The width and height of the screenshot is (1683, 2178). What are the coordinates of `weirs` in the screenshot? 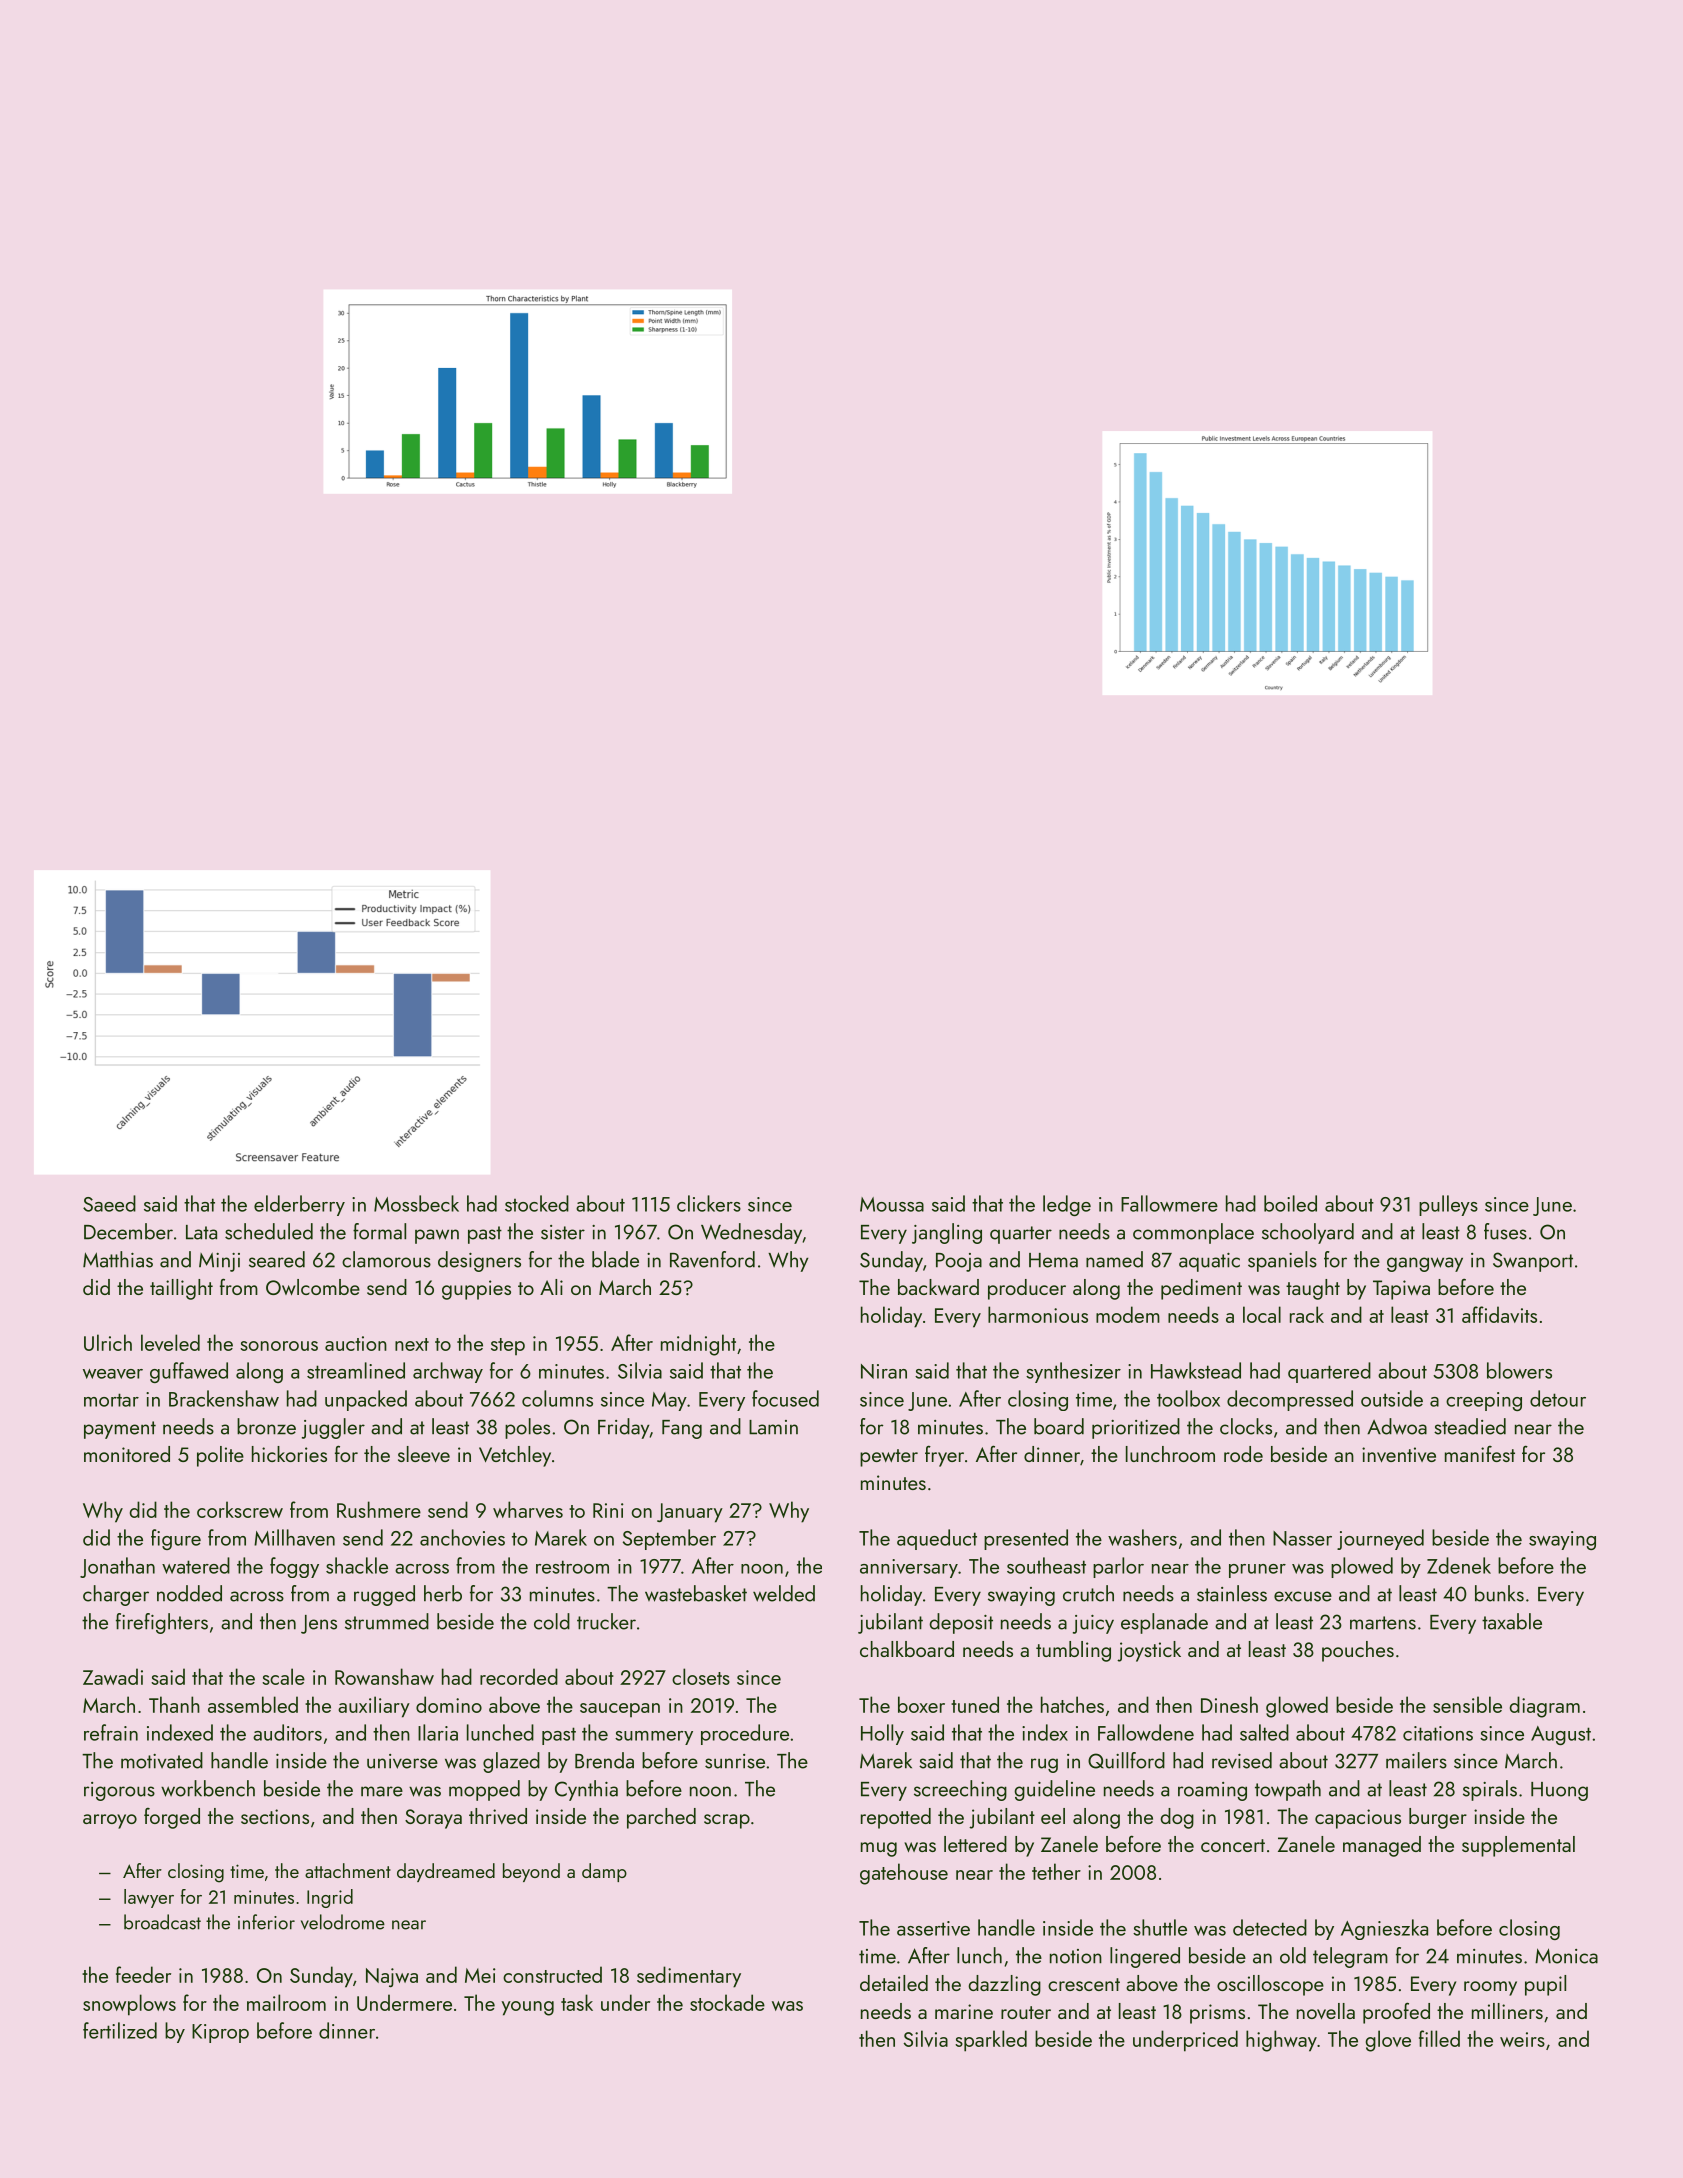 It's located at (1522, 2039).
